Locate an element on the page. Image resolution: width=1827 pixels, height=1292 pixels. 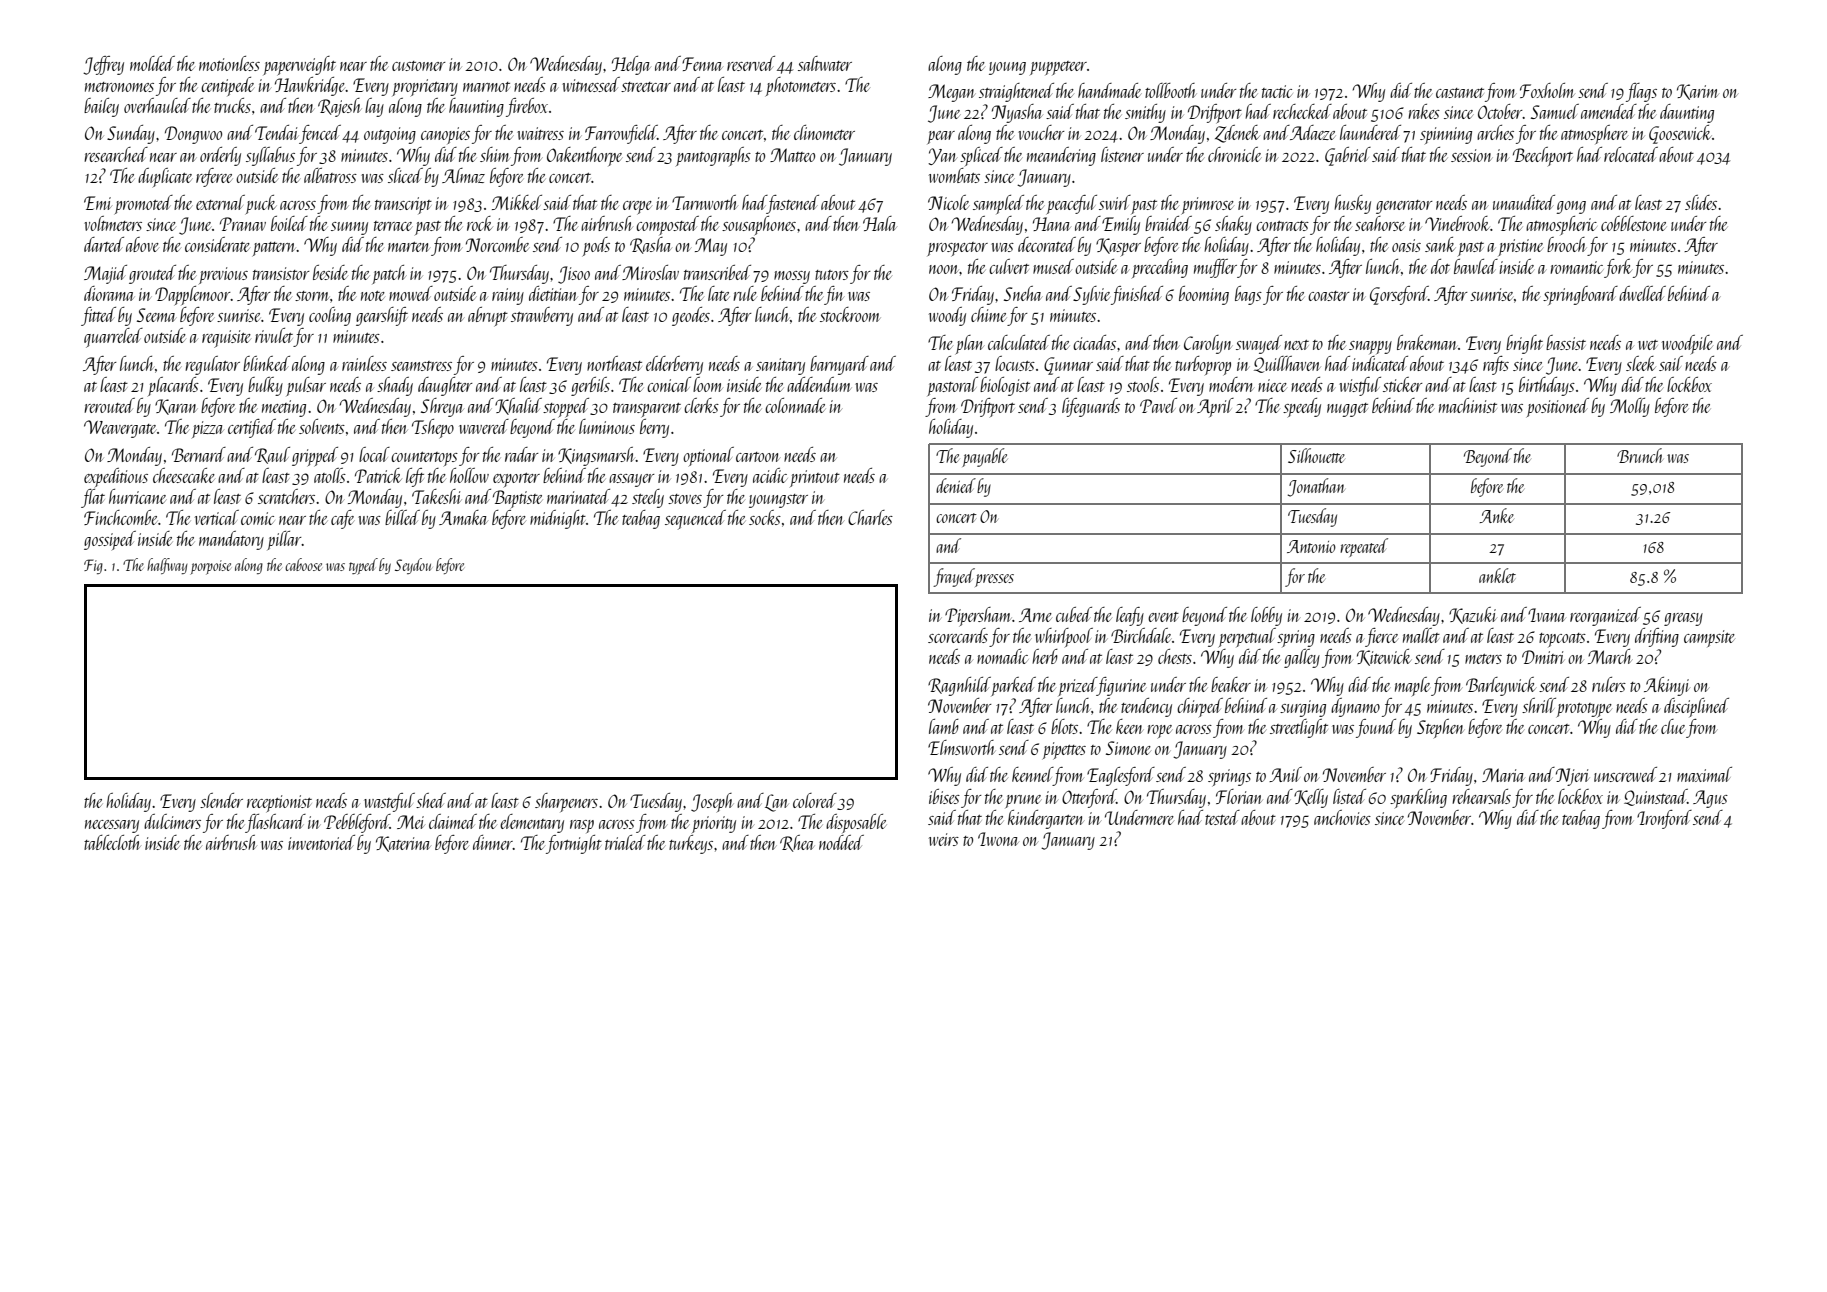
Brunch is located at coordinates (1640, 455).
